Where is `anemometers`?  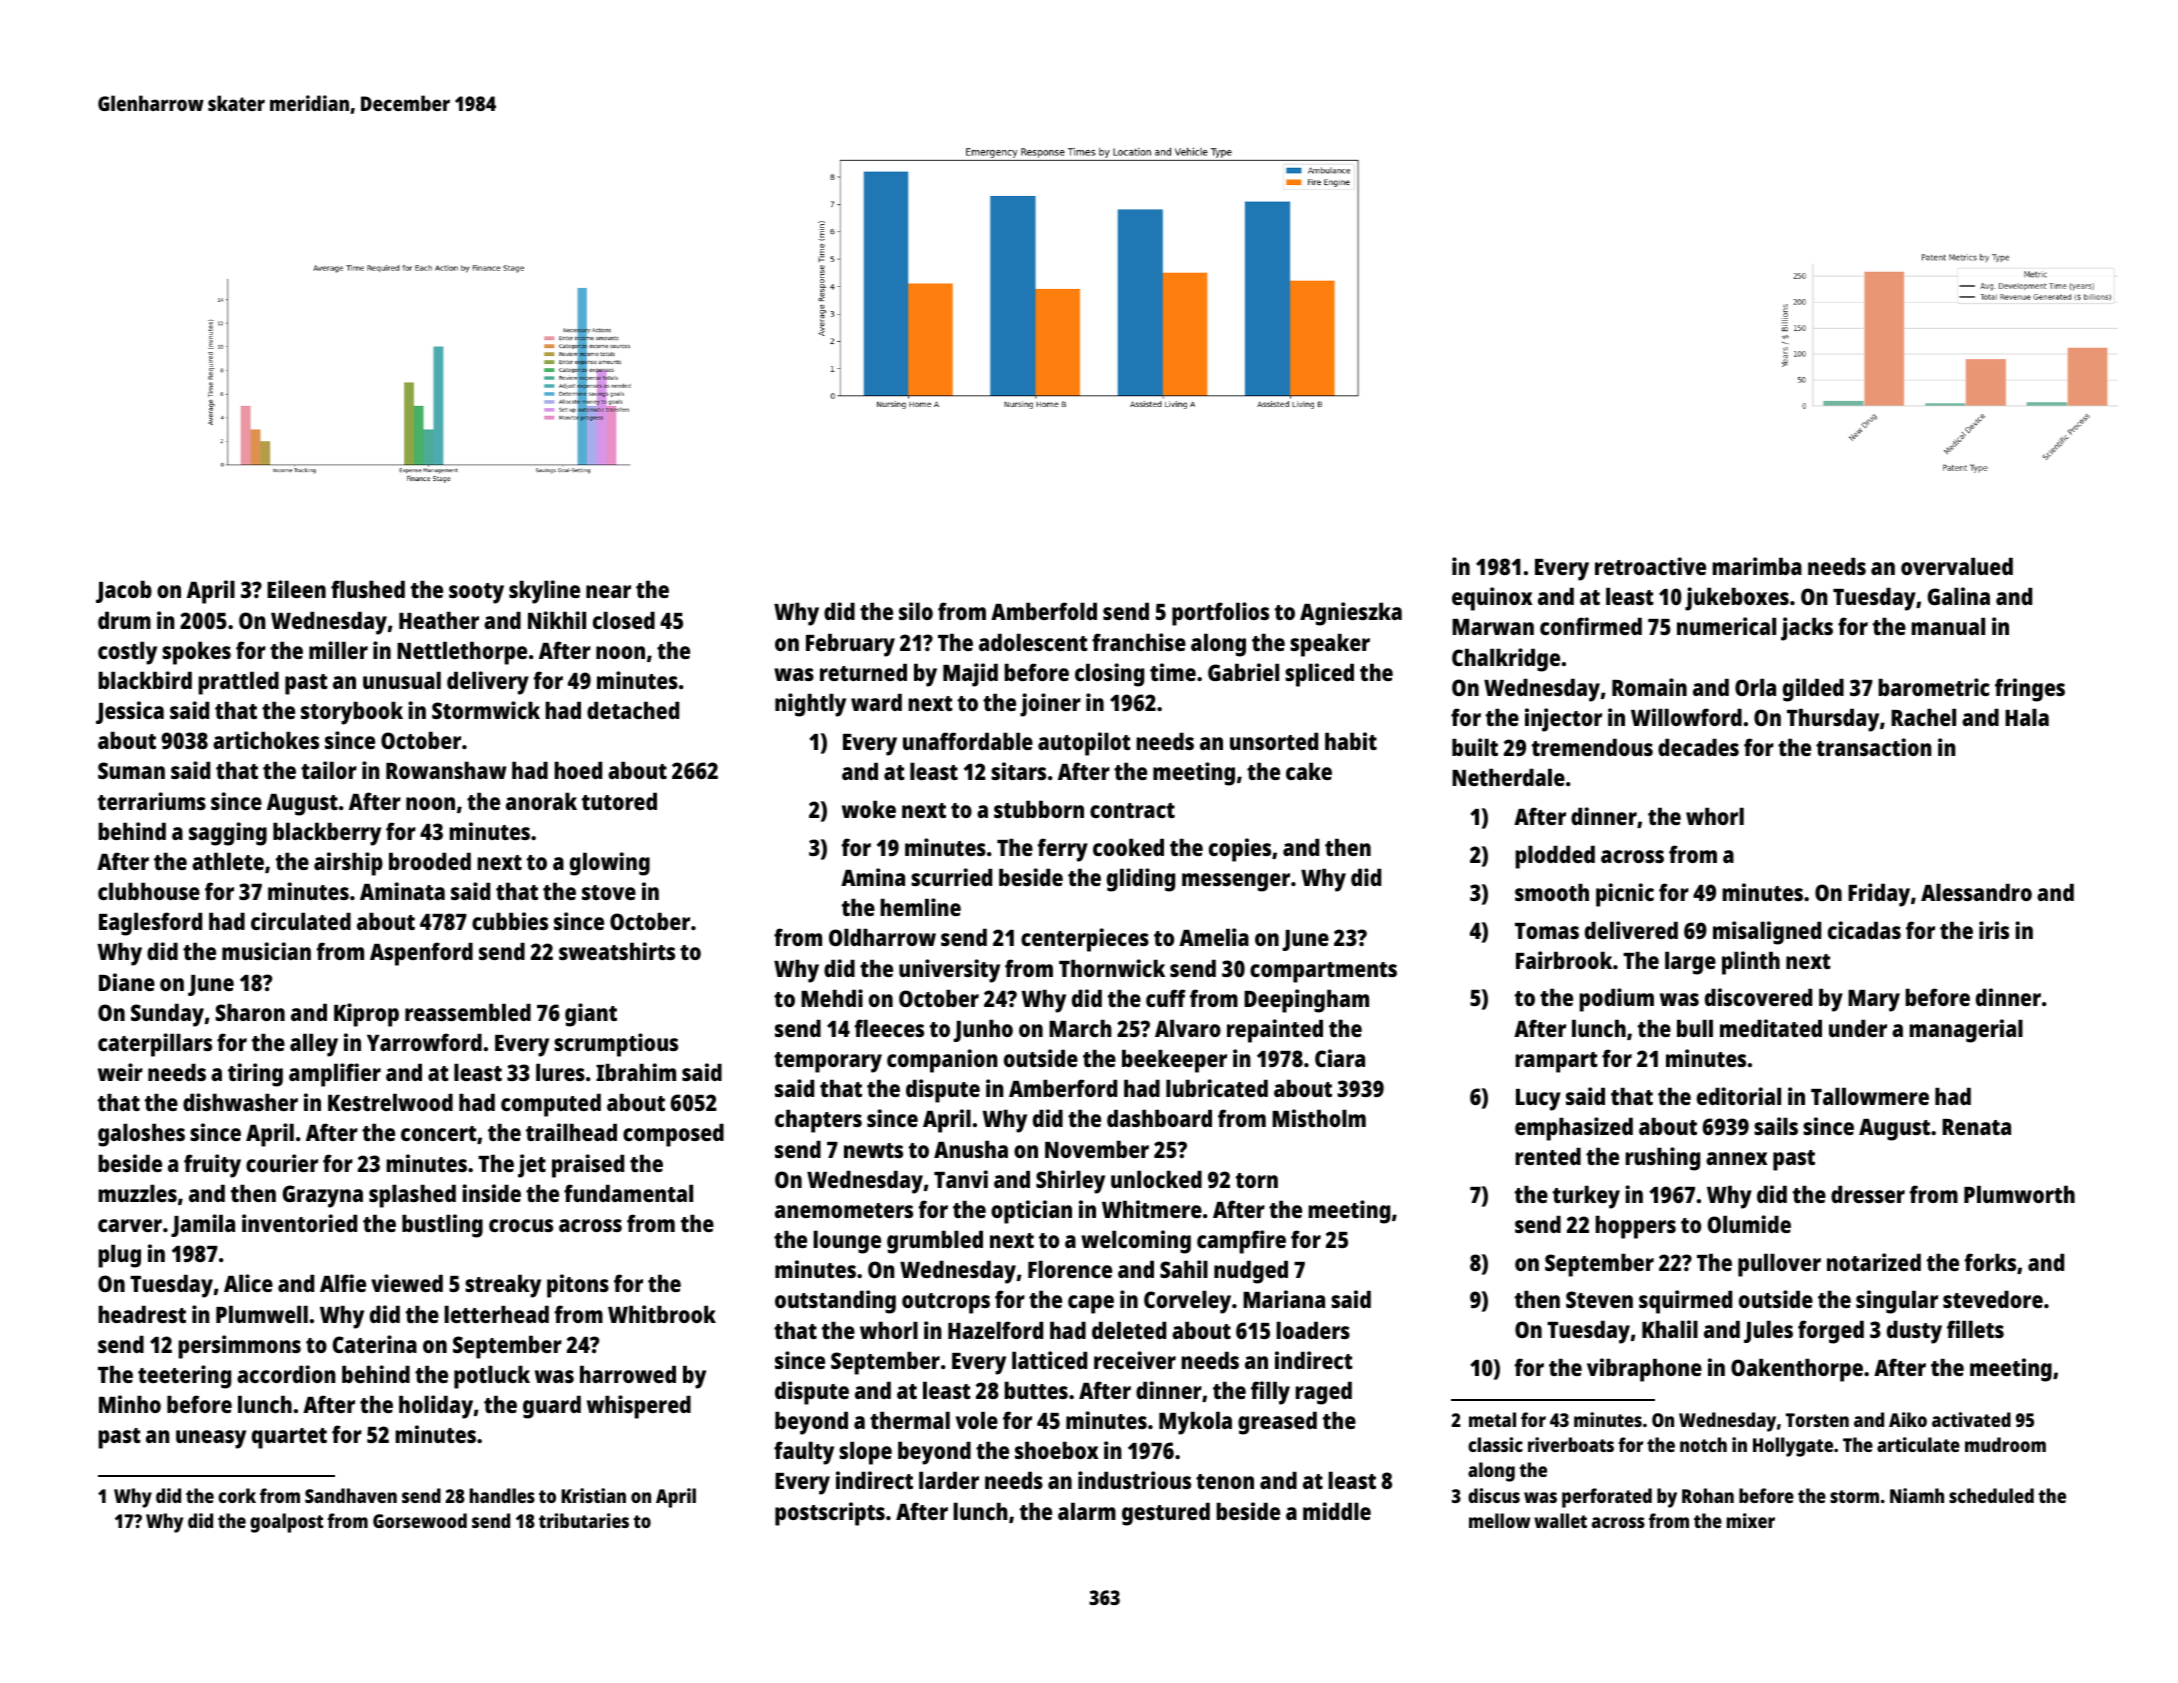
anemometers is located at coordinates (844, 1210).
